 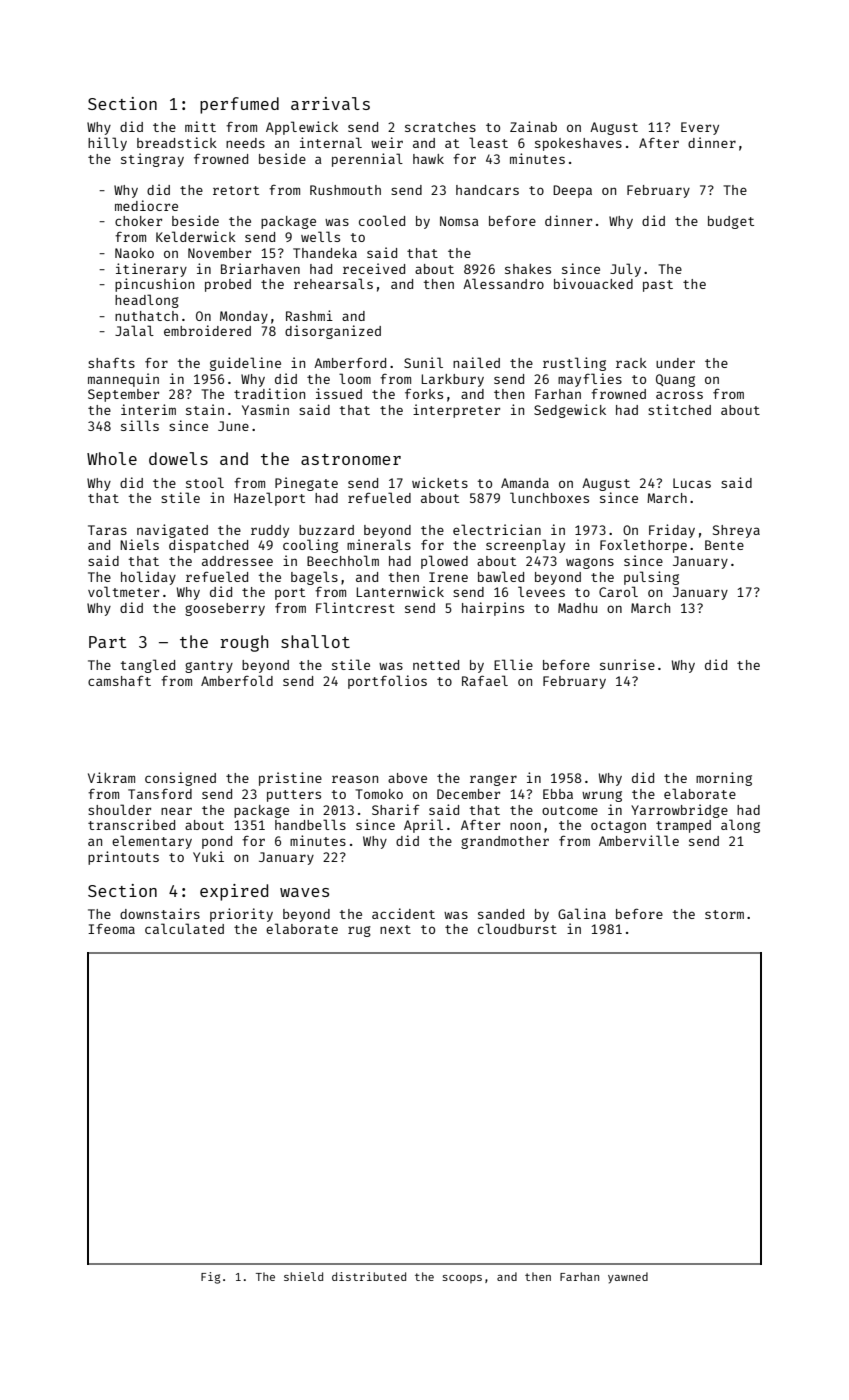 I want to click on scratches, so click(x=440, y=127).
